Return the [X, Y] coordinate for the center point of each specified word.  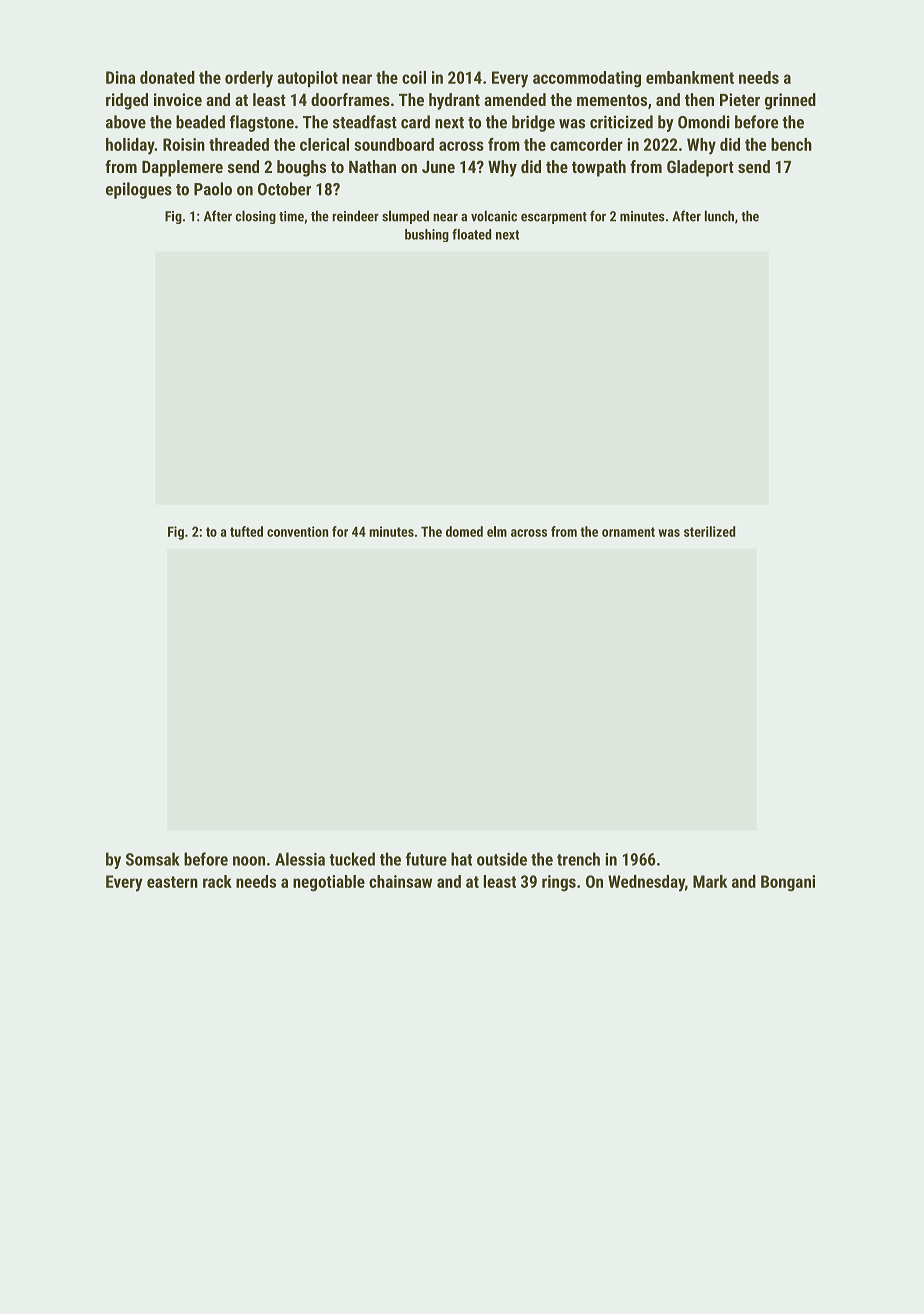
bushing [427, 235]
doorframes [350, 99]
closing [255, 217]
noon [249, 861]
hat [461, 859]
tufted [246, 531]
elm [497, 531]
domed [464, 531]
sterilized [709, 531]
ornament [628, 532]
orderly [249, 79]
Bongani [788, 883]
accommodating [587, 79]
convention [297, 531]
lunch [719, 216]
